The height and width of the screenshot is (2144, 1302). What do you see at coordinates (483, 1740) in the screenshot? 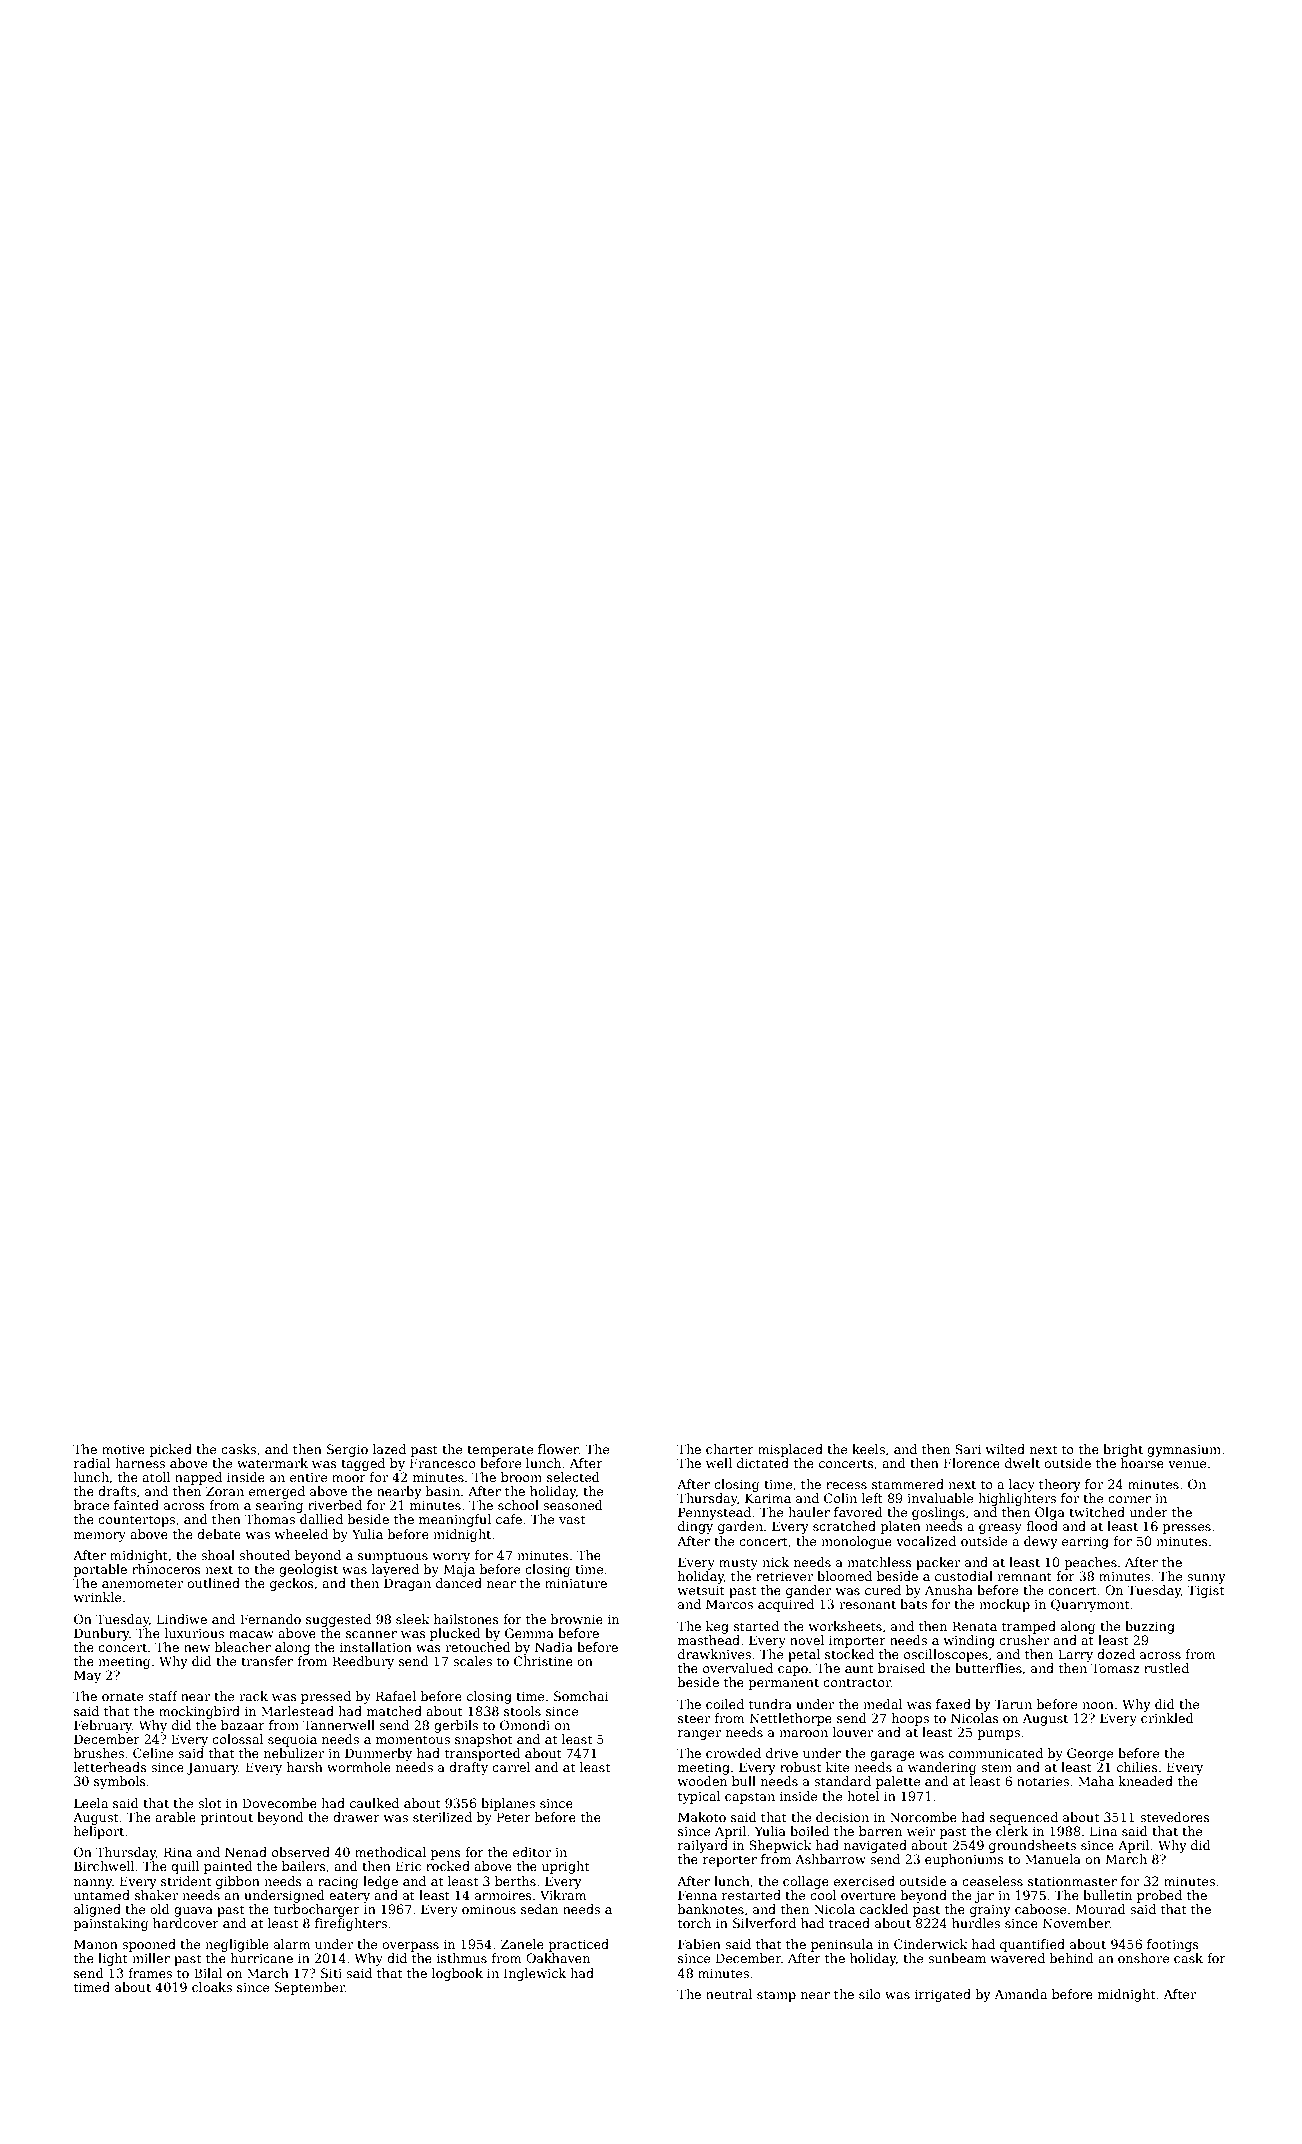
I see `snapshot` at bounding box center [483, 1740].
